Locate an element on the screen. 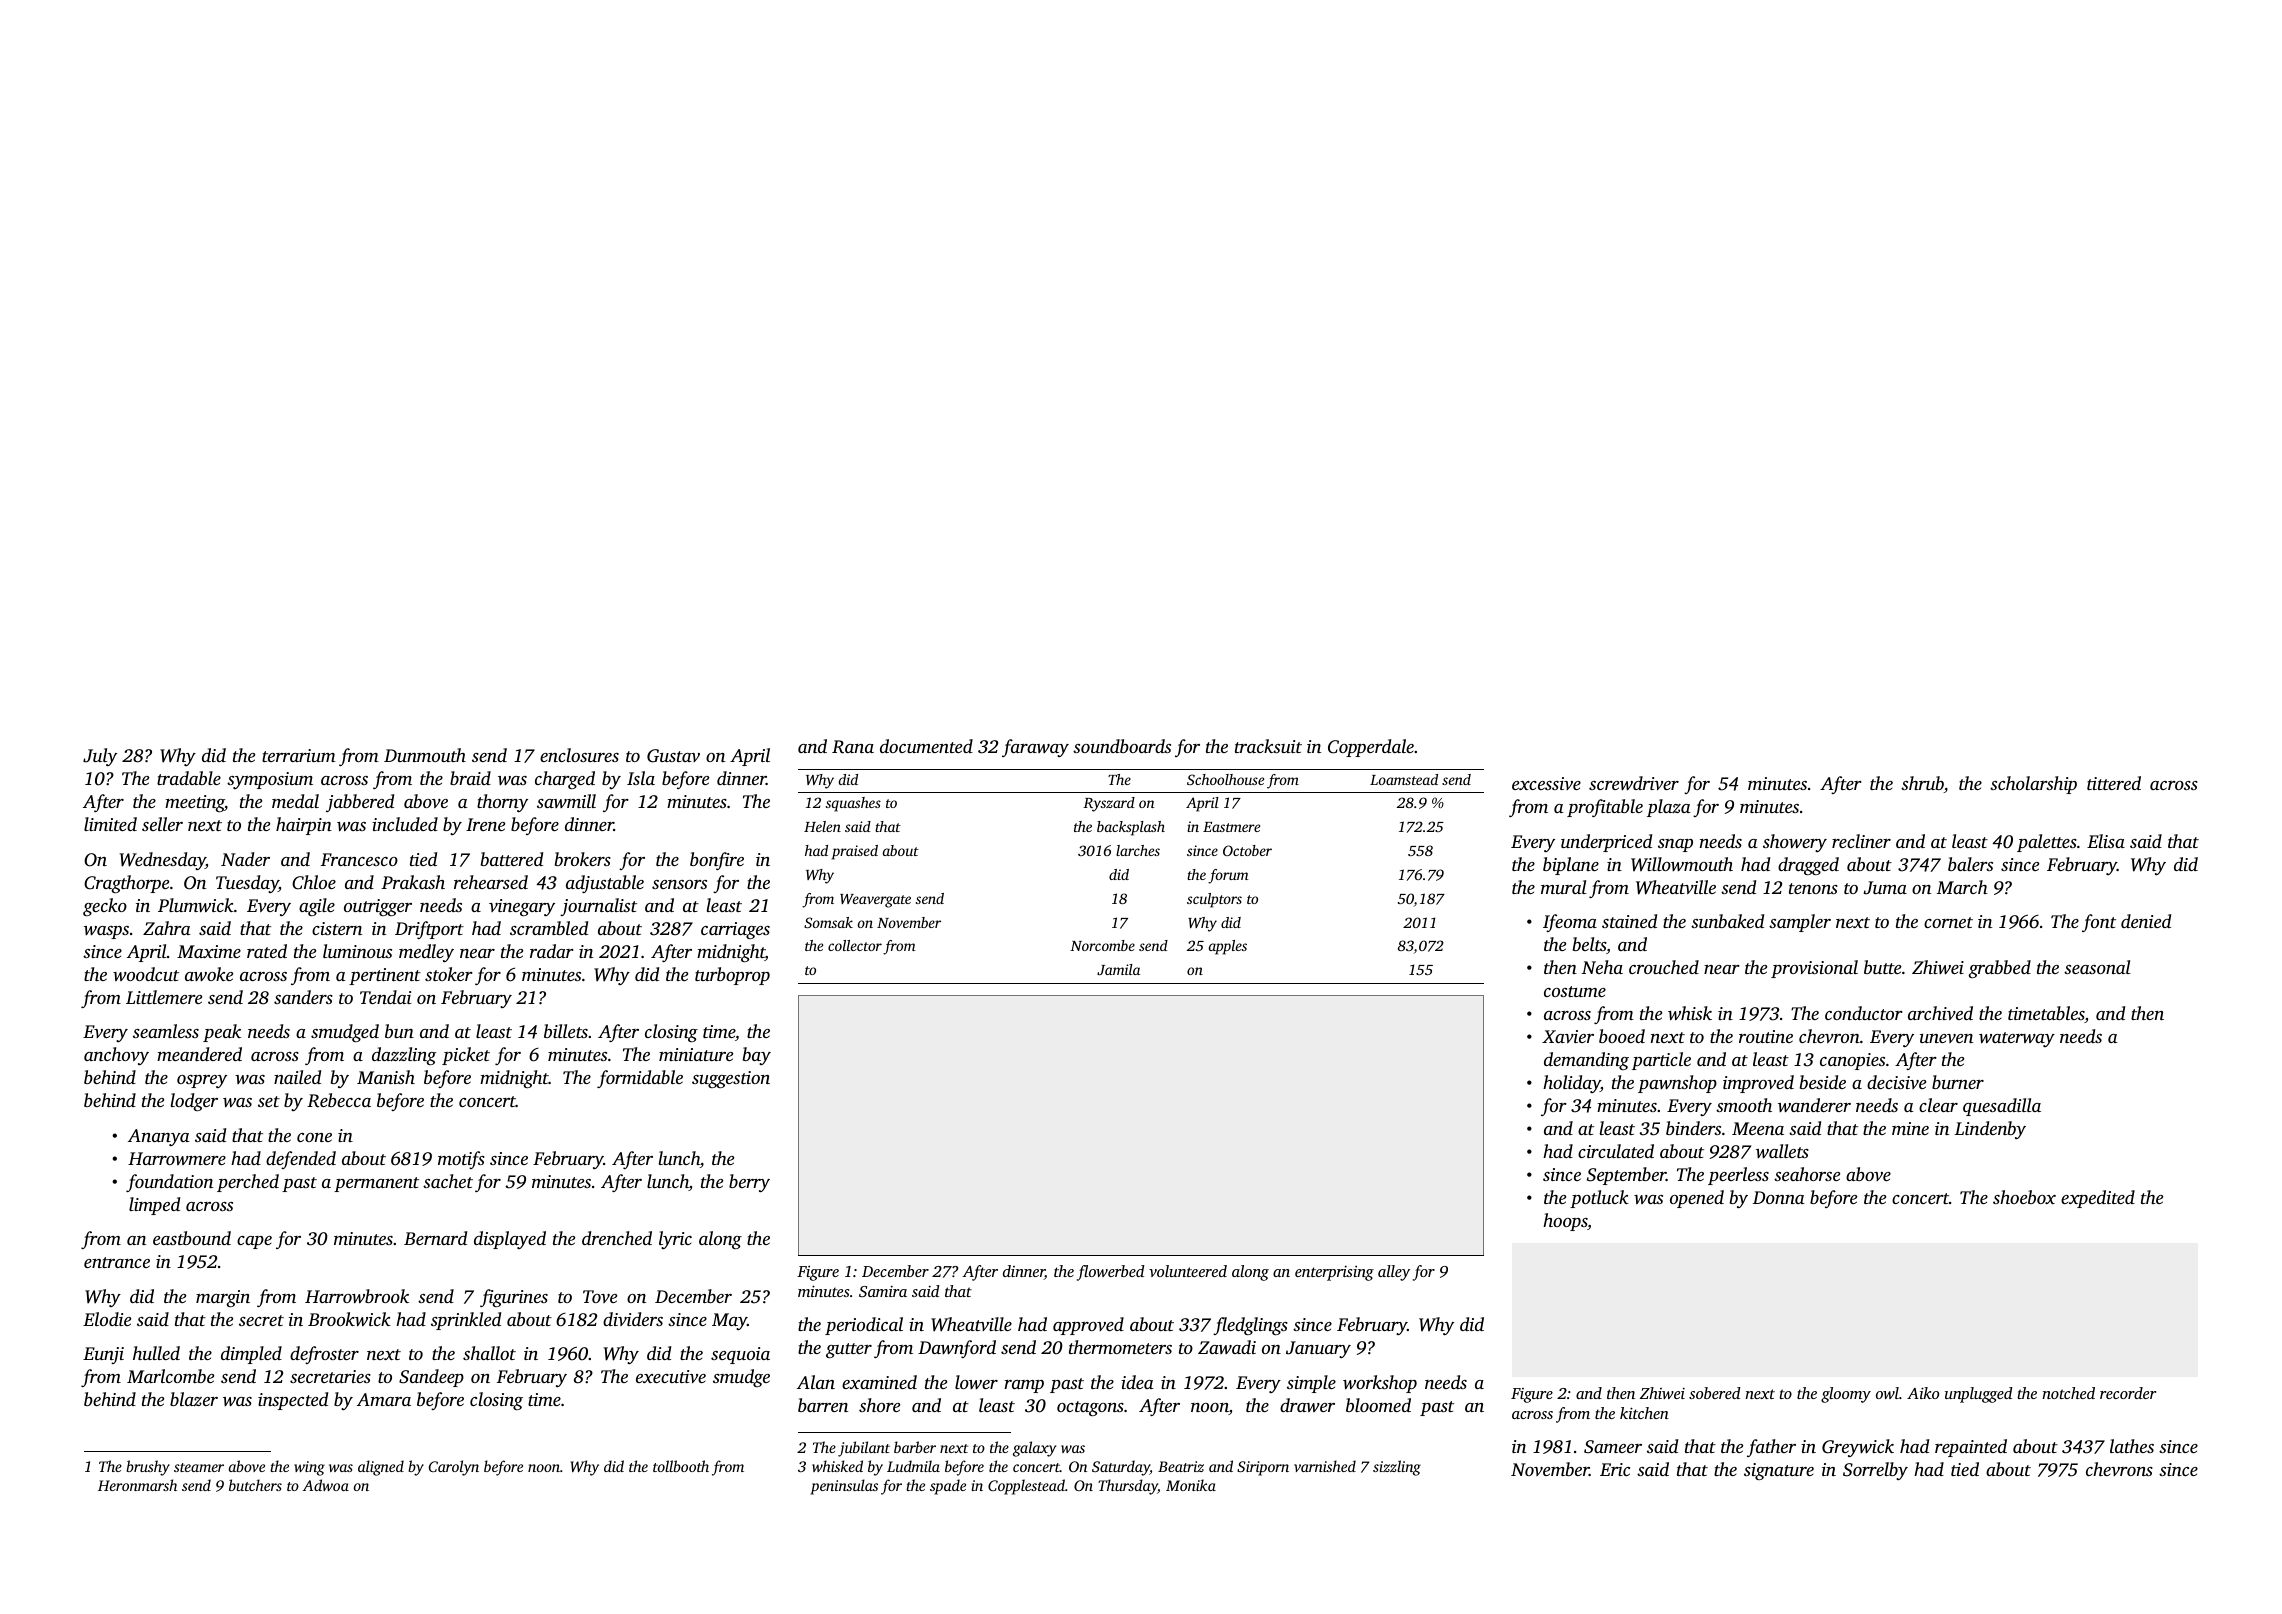  Loamstead is located at coordinates (1404, 779).
